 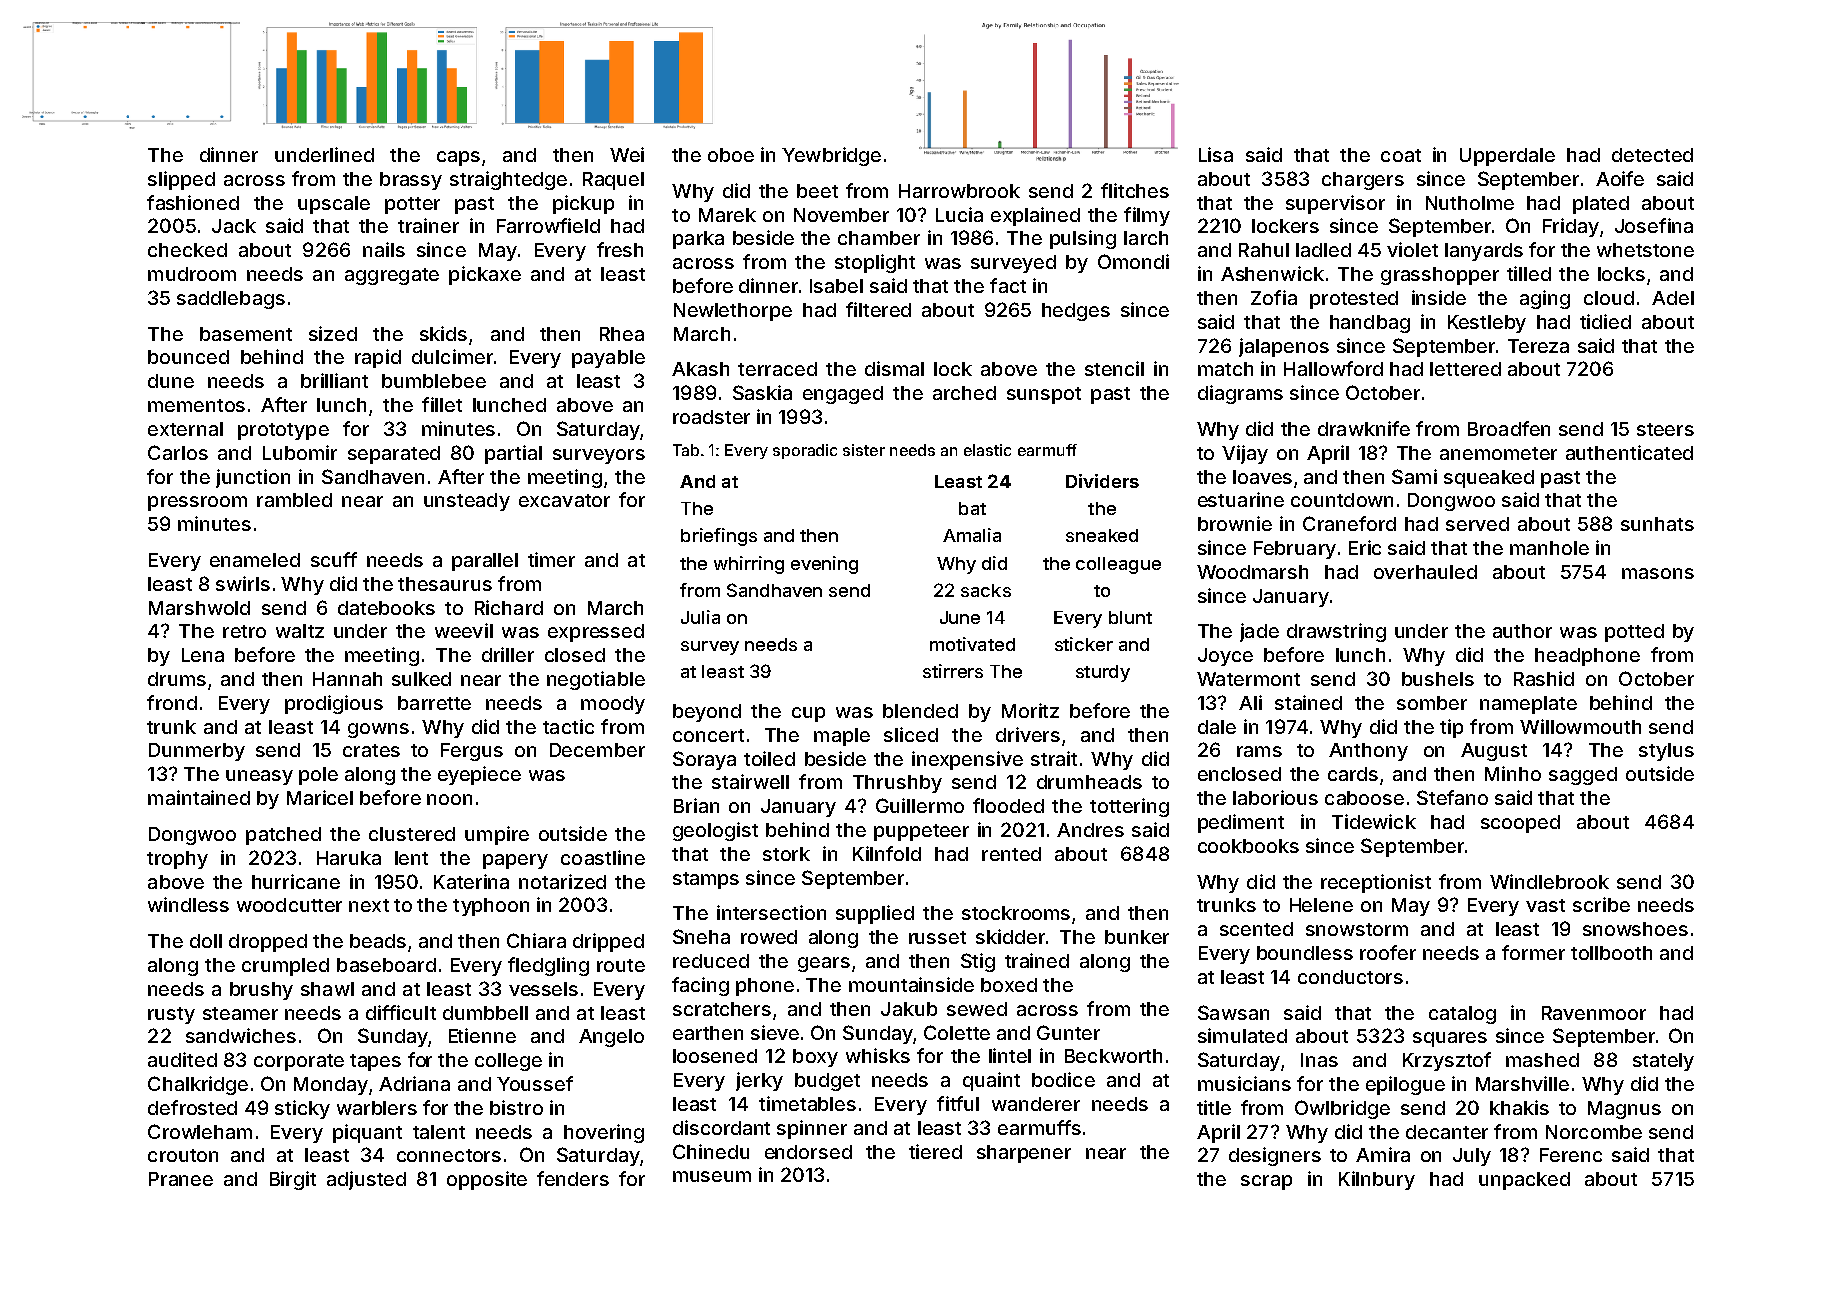 What do you see at coordinates (700, 986) in the document?
I see `facing` at bounding box center [700, 986].
